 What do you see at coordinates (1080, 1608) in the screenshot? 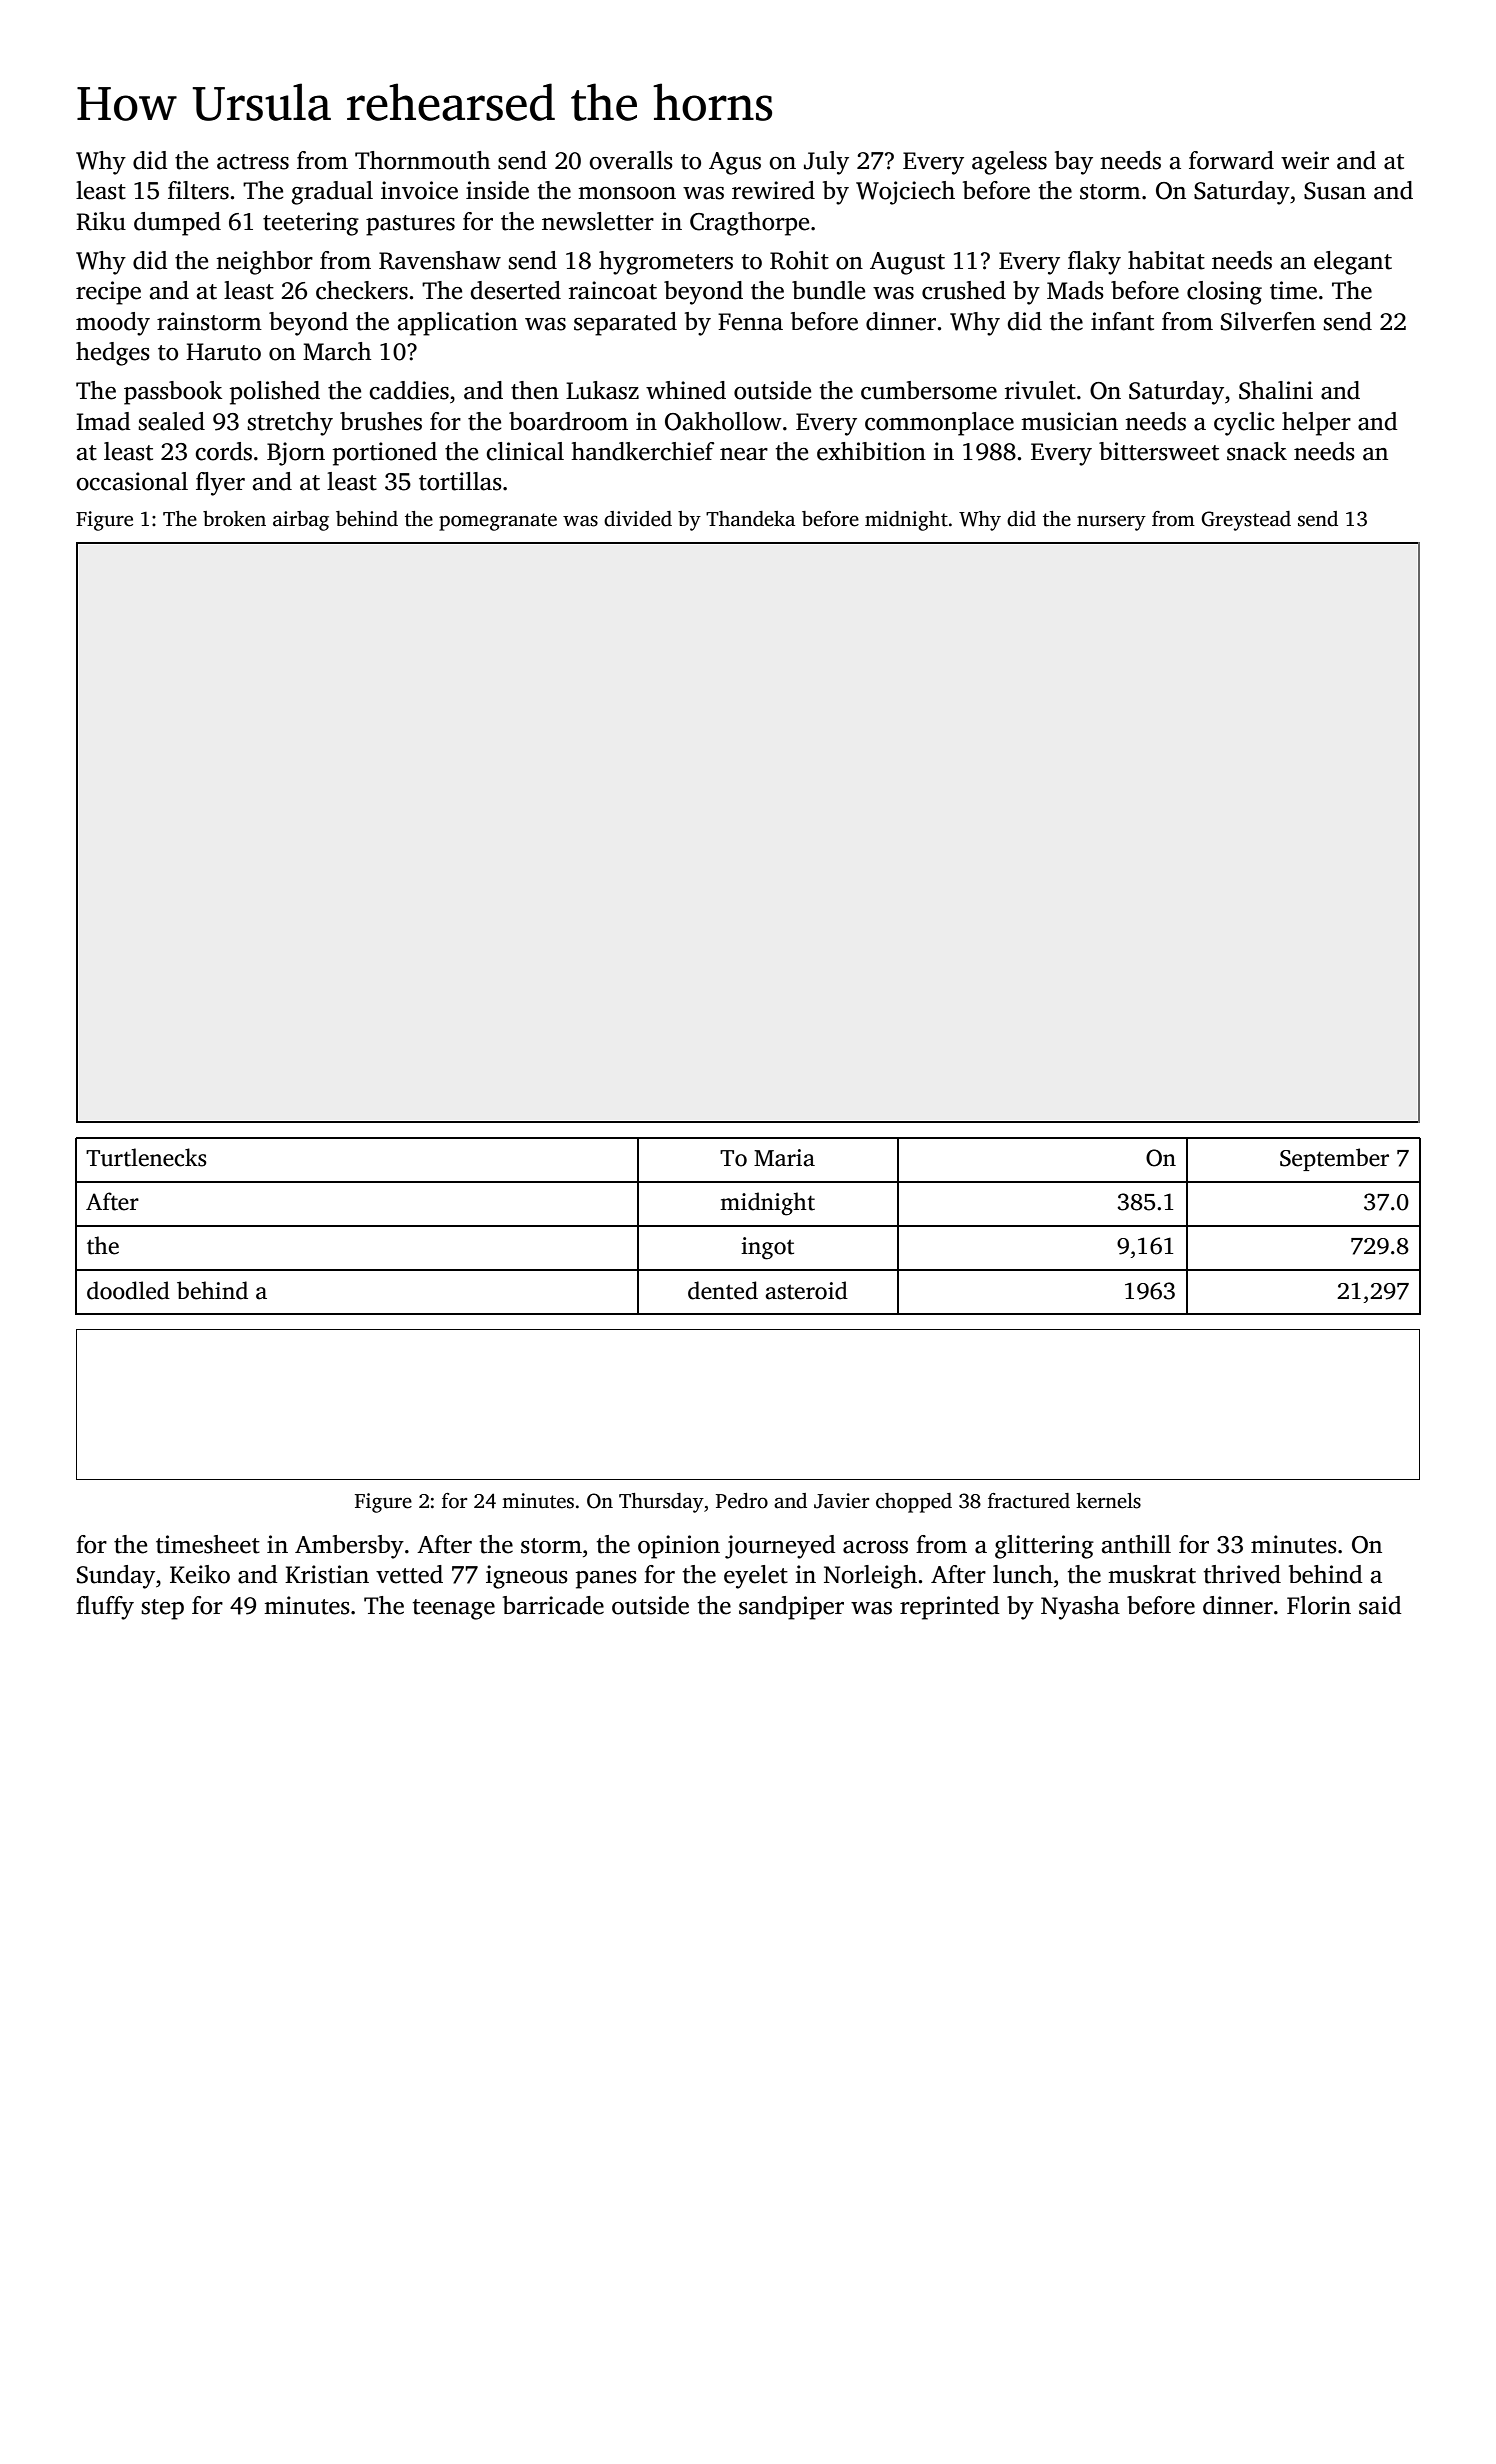
I see `Nyasha` at bounding box center [1080, 1608].
